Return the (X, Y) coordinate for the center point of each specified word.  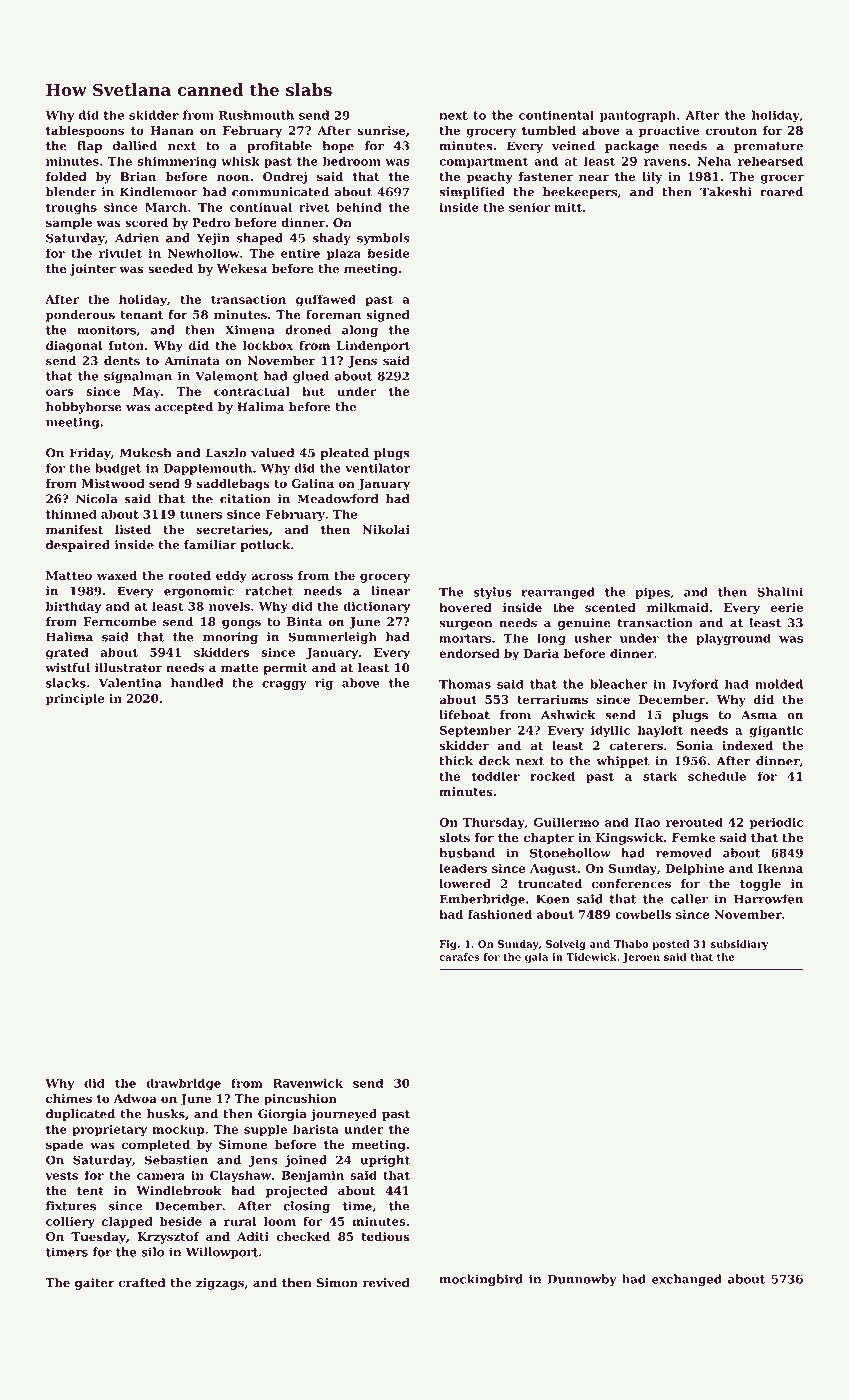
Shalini (780, 592)
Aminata (192, 361)
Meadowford (338, 499)
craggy (284, 685)
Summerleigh (333, 638)
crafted (142, 1283)
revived (386, 1283)
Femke (693, 837)
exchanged (687, 1280)
